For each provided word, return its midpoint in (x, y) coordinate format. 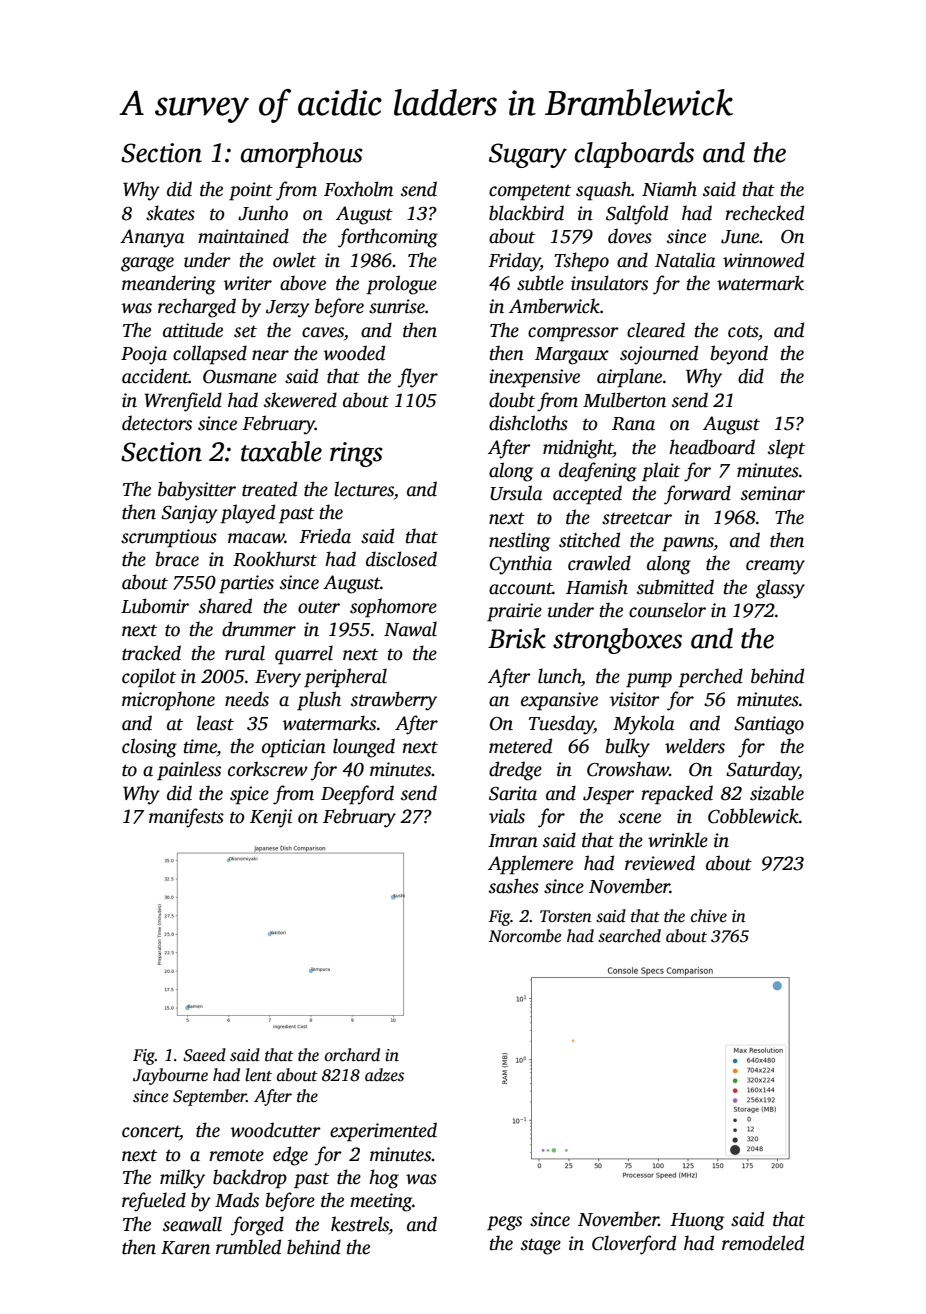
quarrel (304, 655)
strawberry (394, 701)
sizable (777, 793)
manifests (186, 818)
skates (170, 213)
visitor (635, 699)
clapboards (634, 155)
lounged (364, 748)
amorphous (302, 155)
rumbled (248, 1247)
